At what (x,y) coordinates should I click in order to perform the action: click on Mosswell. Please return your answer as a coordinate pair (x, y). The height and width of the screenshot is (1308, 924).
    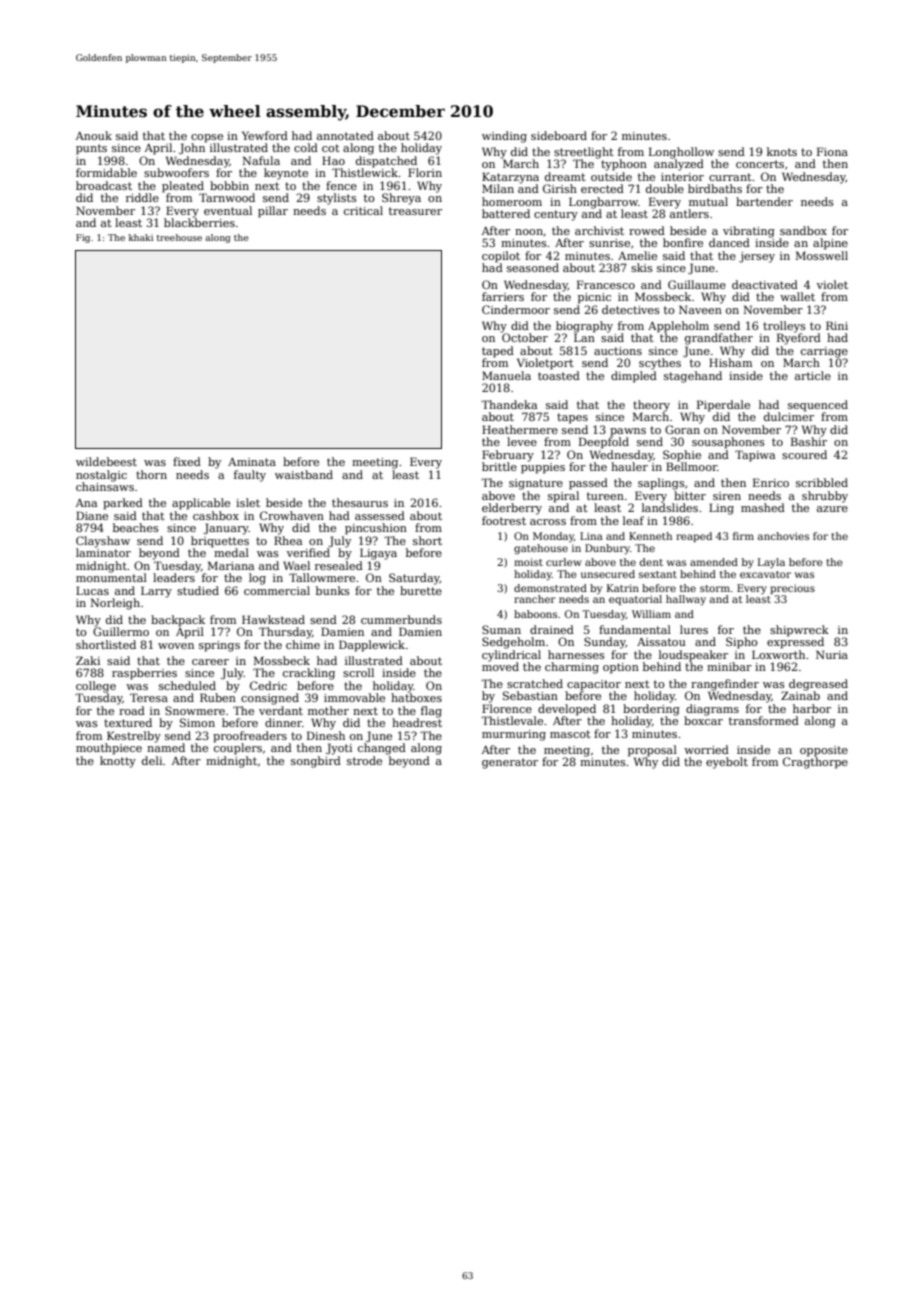
    Looking at the image, I should click on (822, 255).
